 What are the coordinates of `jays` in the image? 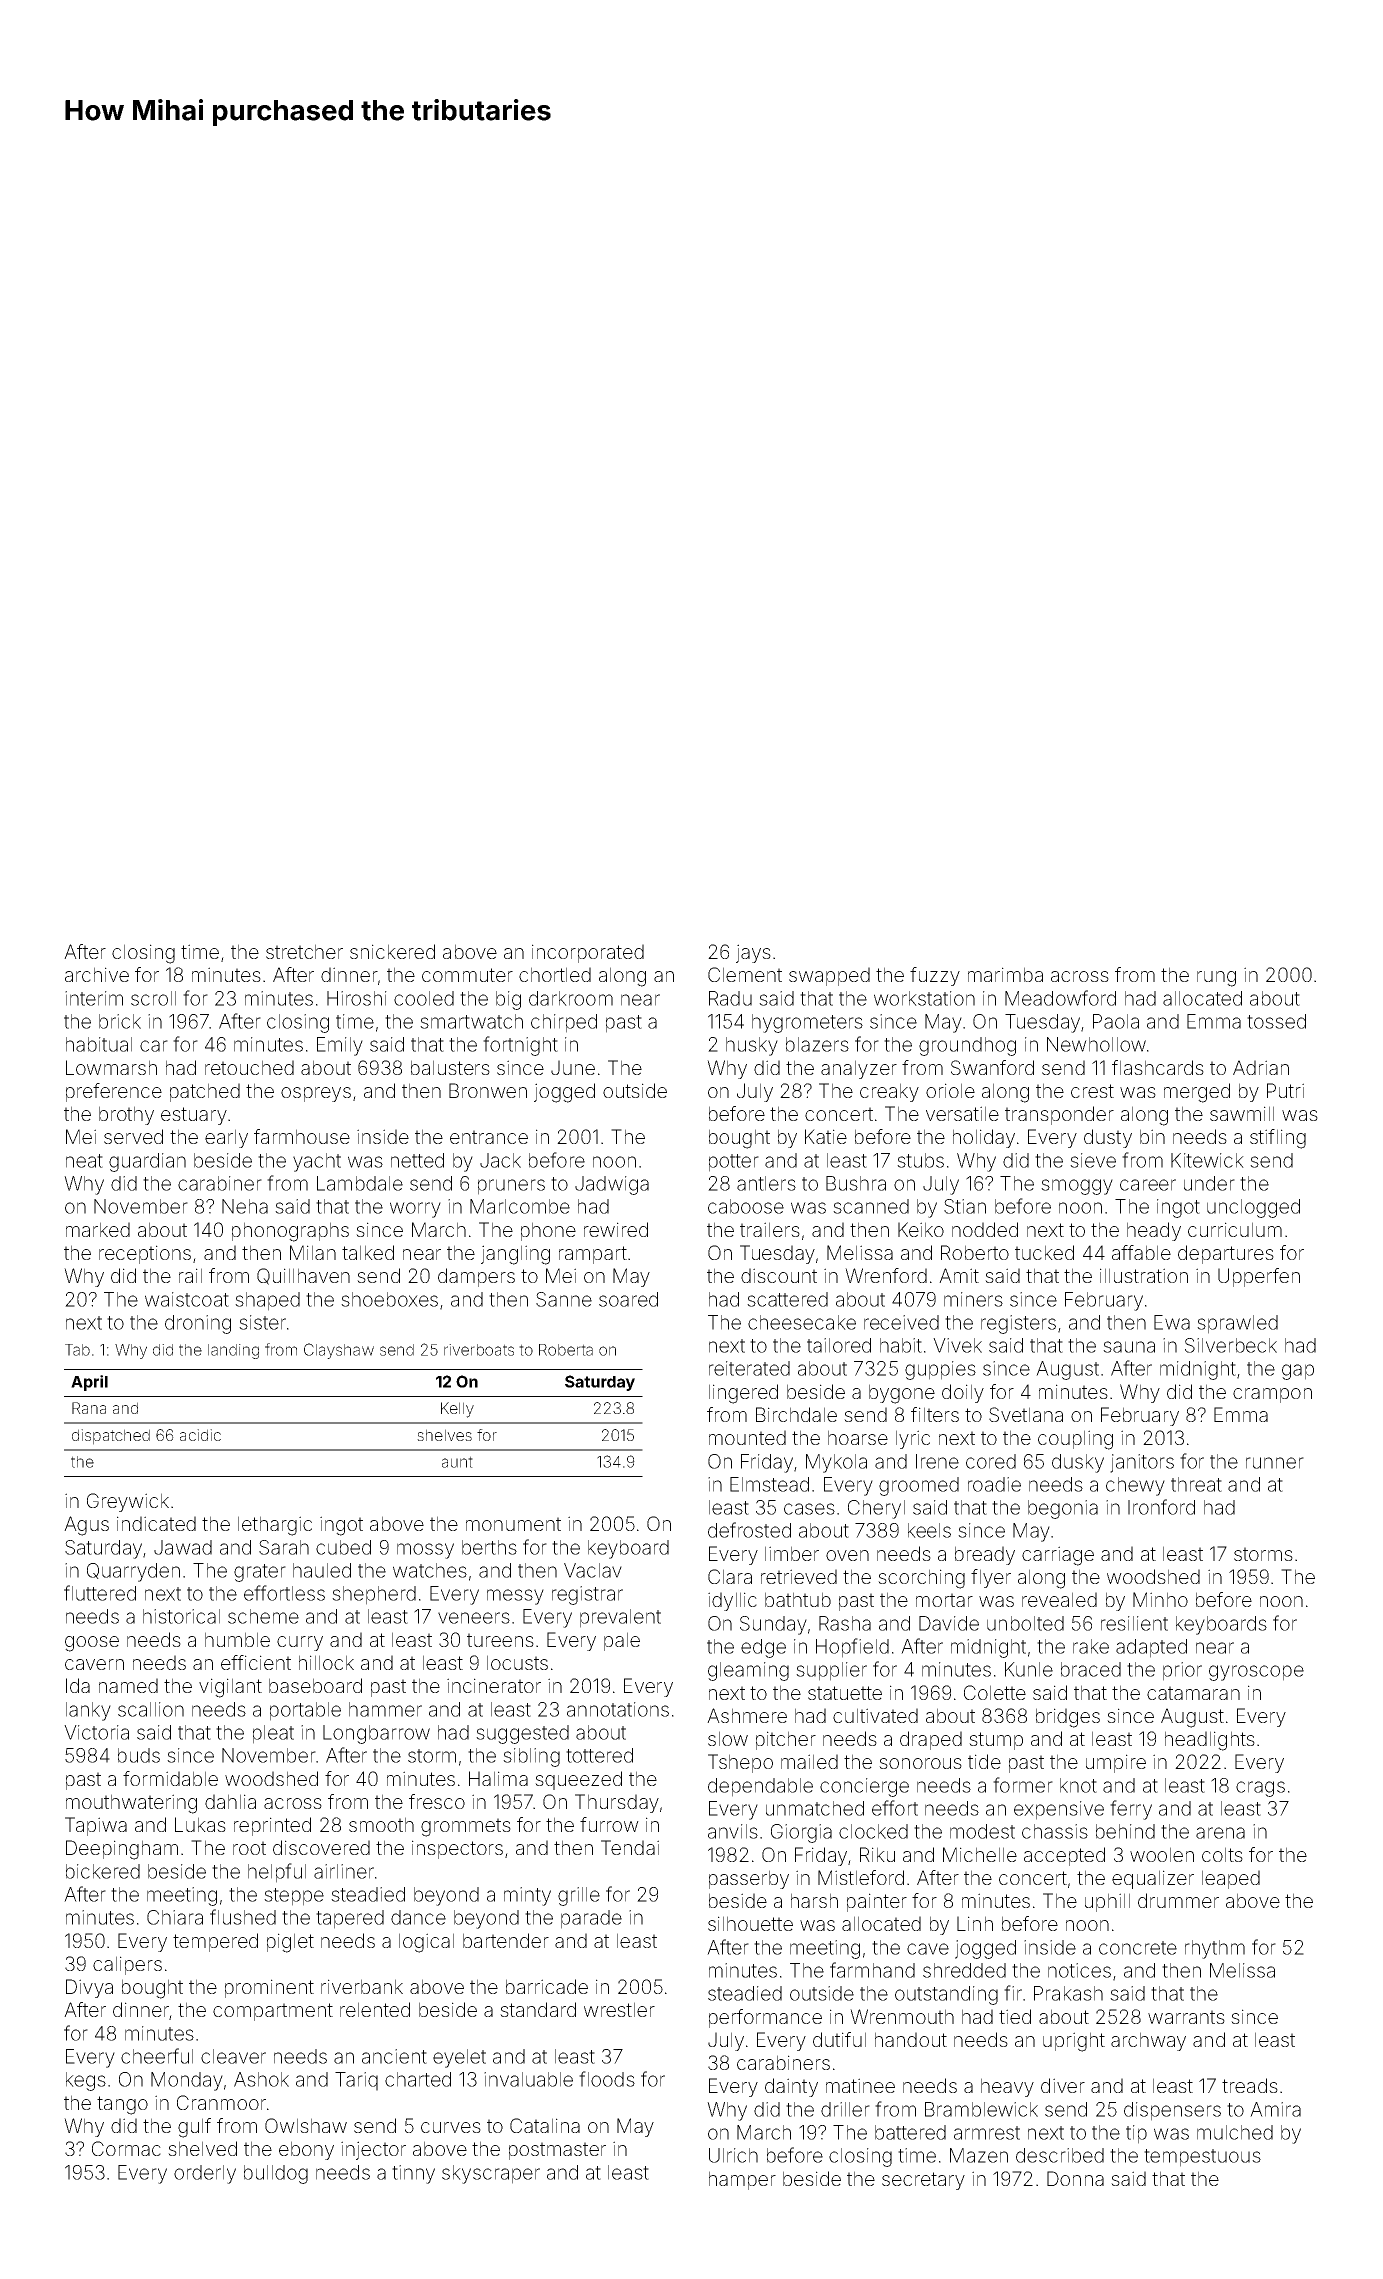 It's located at (753, 953).
